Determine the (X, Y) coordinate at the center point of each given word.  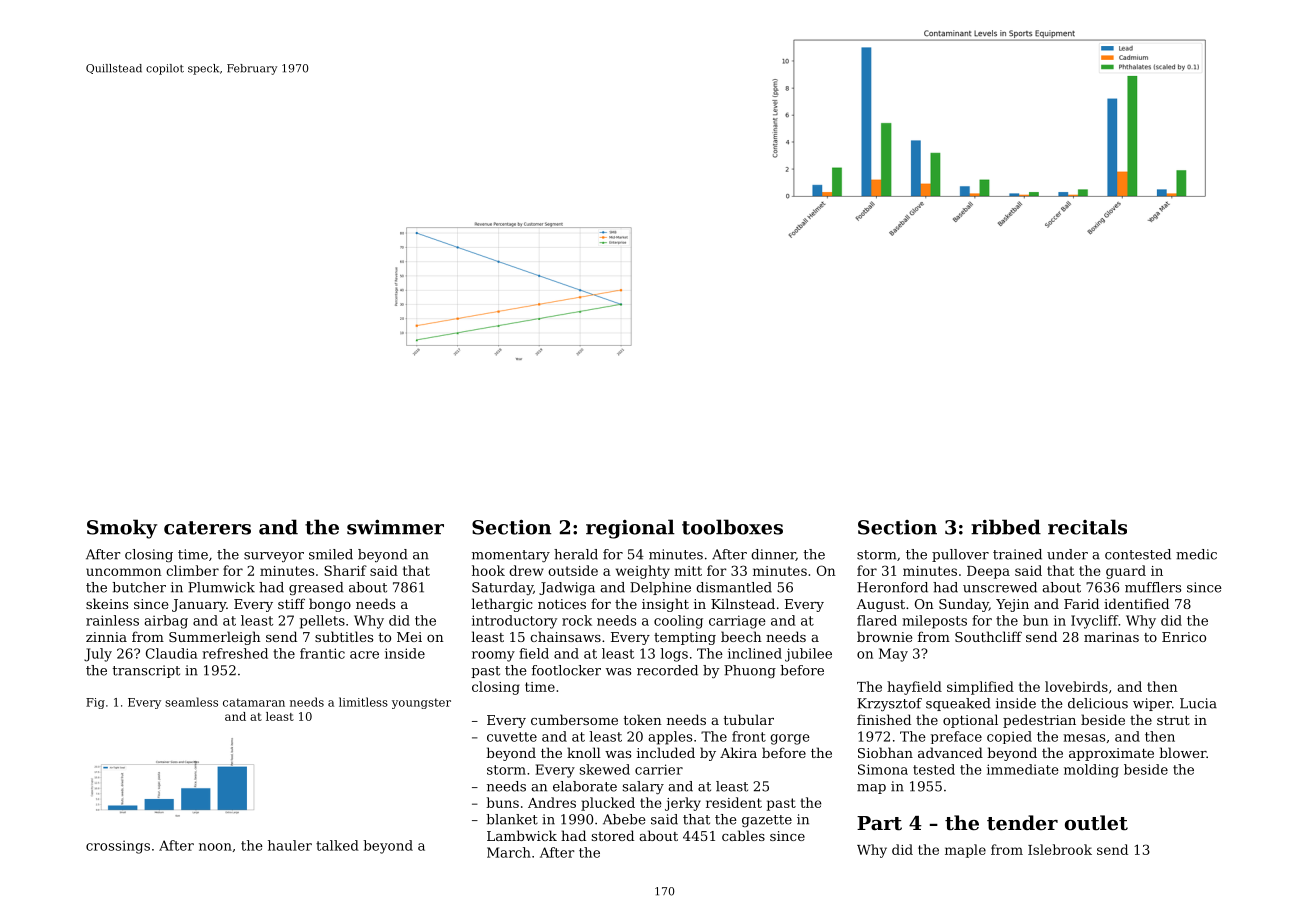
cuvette (512, 737)
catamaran (254, 702)
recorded (667, 670)
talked (337, 845)
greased (316, 588)
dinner (773, 555)
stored (613, 835)
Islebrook (1060, 849)
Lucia (1198, 703)
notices (562, 604)
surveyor (274, 557)
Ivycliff (1094, 622)
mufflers (1153, 587)
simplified (980, 688)
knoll (584, 752)
